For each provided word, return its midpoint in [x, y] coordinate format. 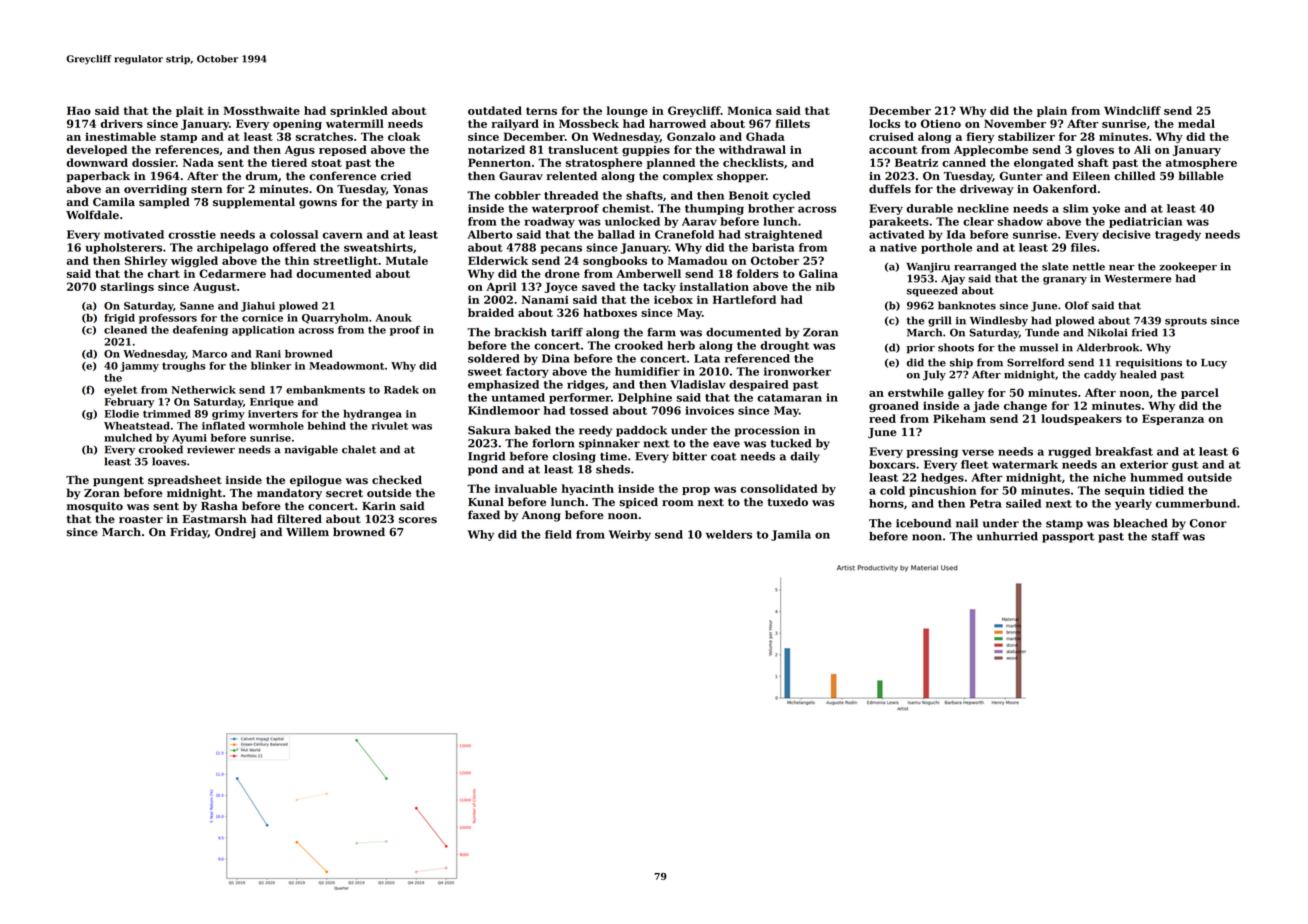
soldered [494, 358]
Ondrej [235, 533]
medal [1196, 123]
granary [1065, 281]
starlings [127, 287]
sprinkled [359, 111]
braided [491, 312]
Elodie [121, 414]
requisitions [1149, 364]
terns [541, 111]
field [558, 534]
